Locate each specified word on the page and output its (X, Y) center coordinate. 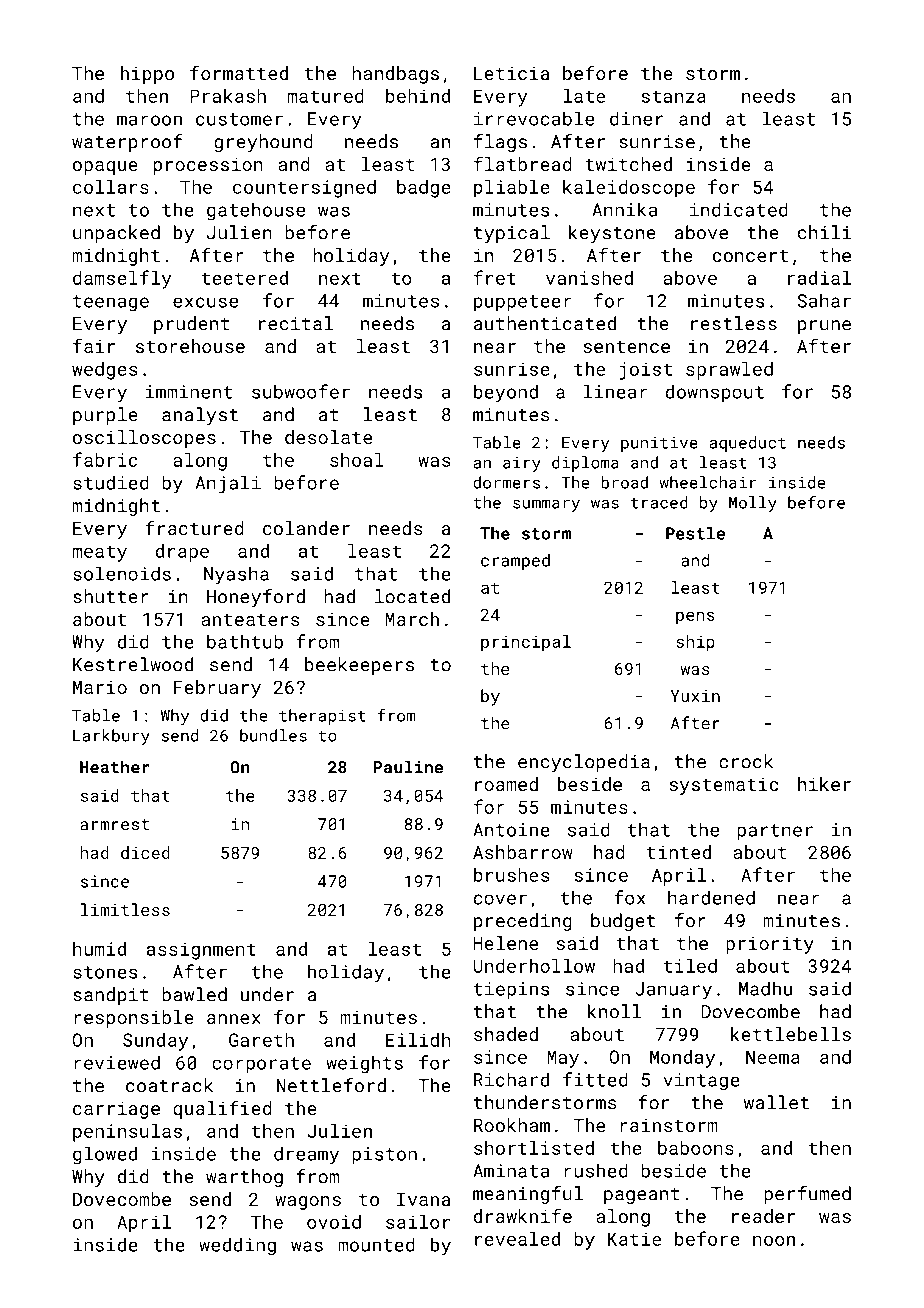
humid (99, 949)
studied (111, 482)
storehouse (190, 346)
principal (526, 643)
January (673, 991)
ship (695, 643)
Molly (753, 504)
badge (424, 189)
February (217, 689)
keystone (612, 234)
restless (734, 323)
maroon (149, 120)
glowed (105, 1155)
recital (296, 323)
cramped (515, 562)
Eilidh (418, 1040)
